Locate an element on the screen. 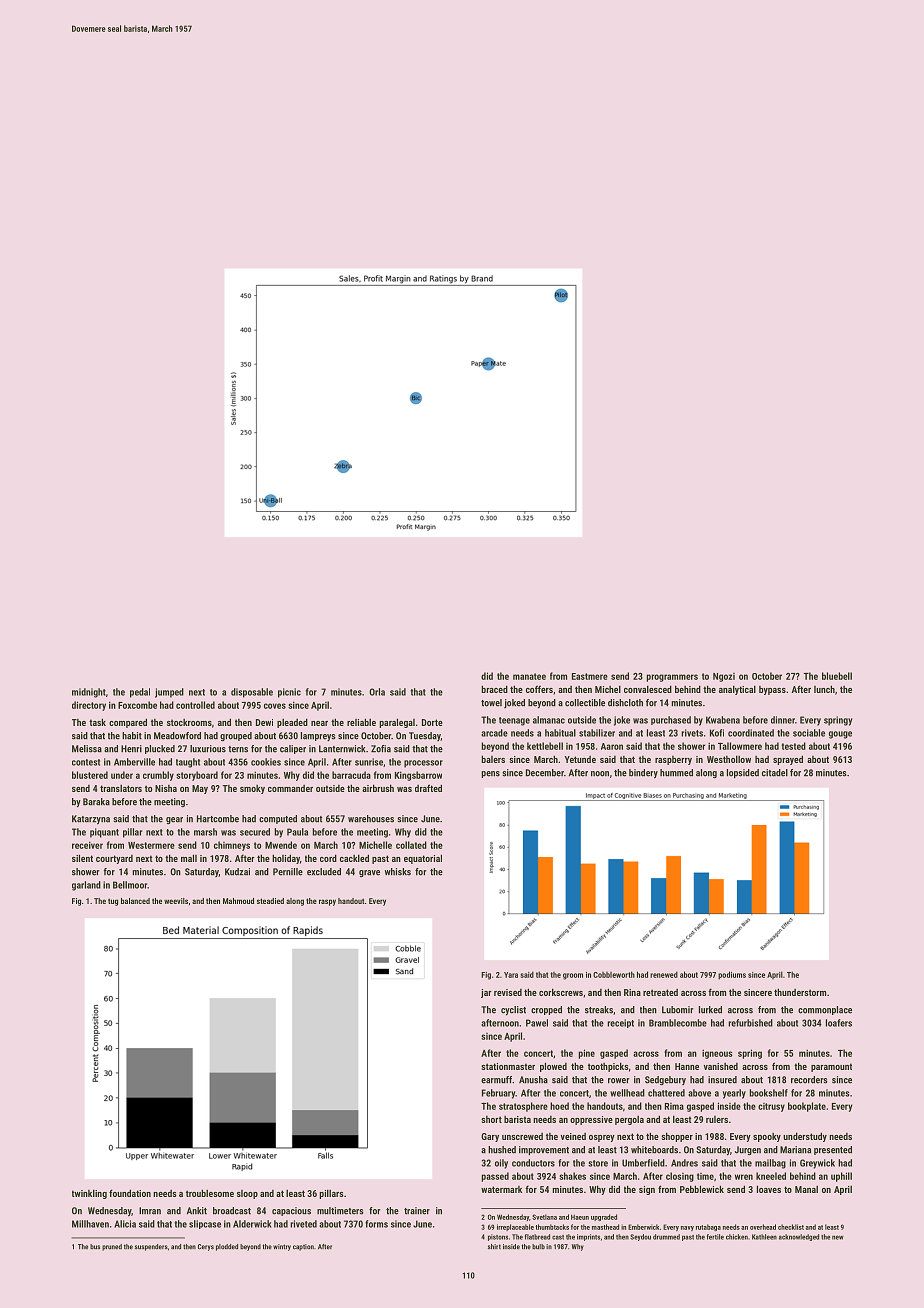 The height and width of the screenshot is (1308, 924). jar is located at coordinates (486, 993).
